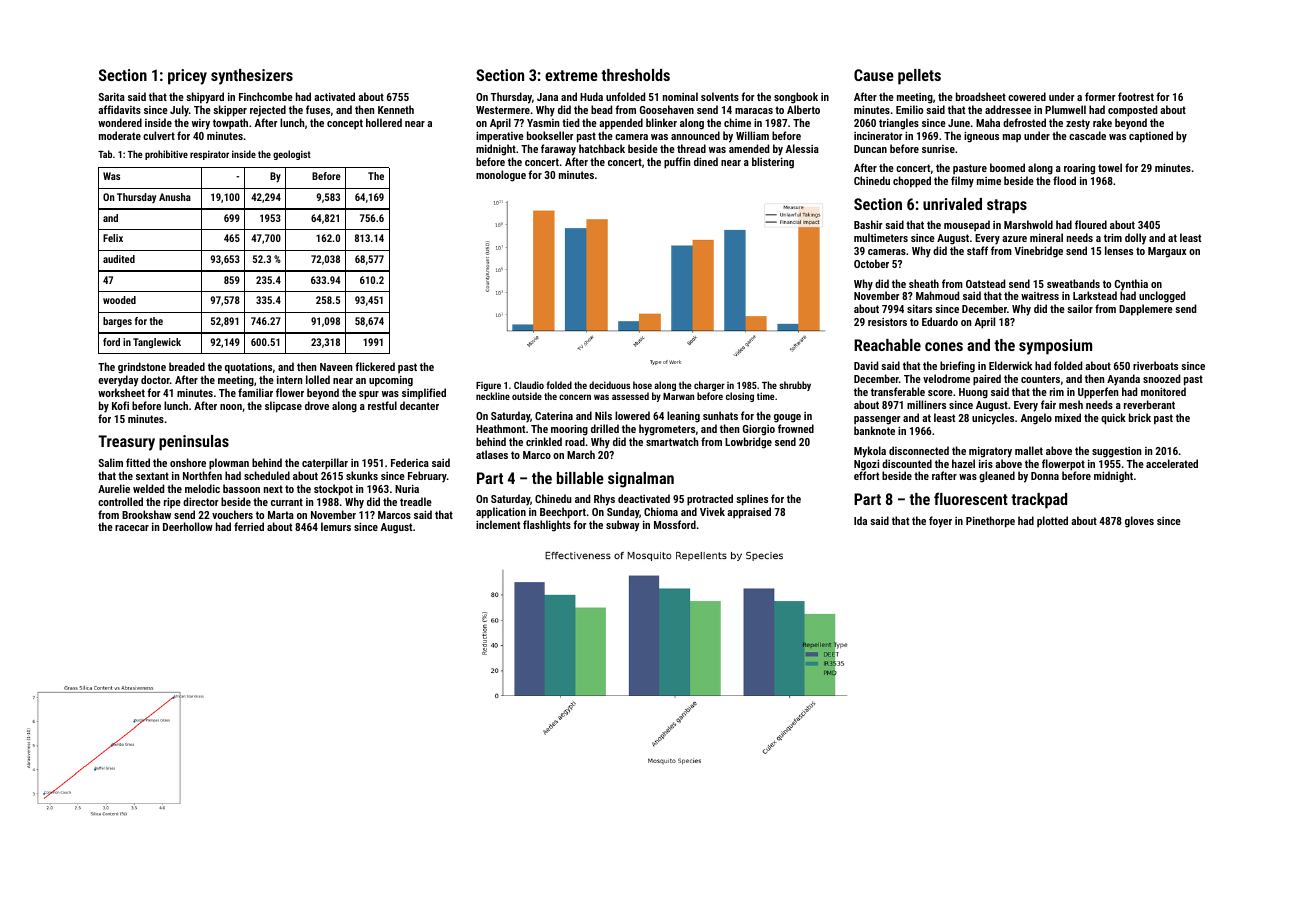 Image resolution: width=1308 pixels, height=924 pixels. Describe the element at coordinates (912, 182) in the page. I see `chopped` at that location.
